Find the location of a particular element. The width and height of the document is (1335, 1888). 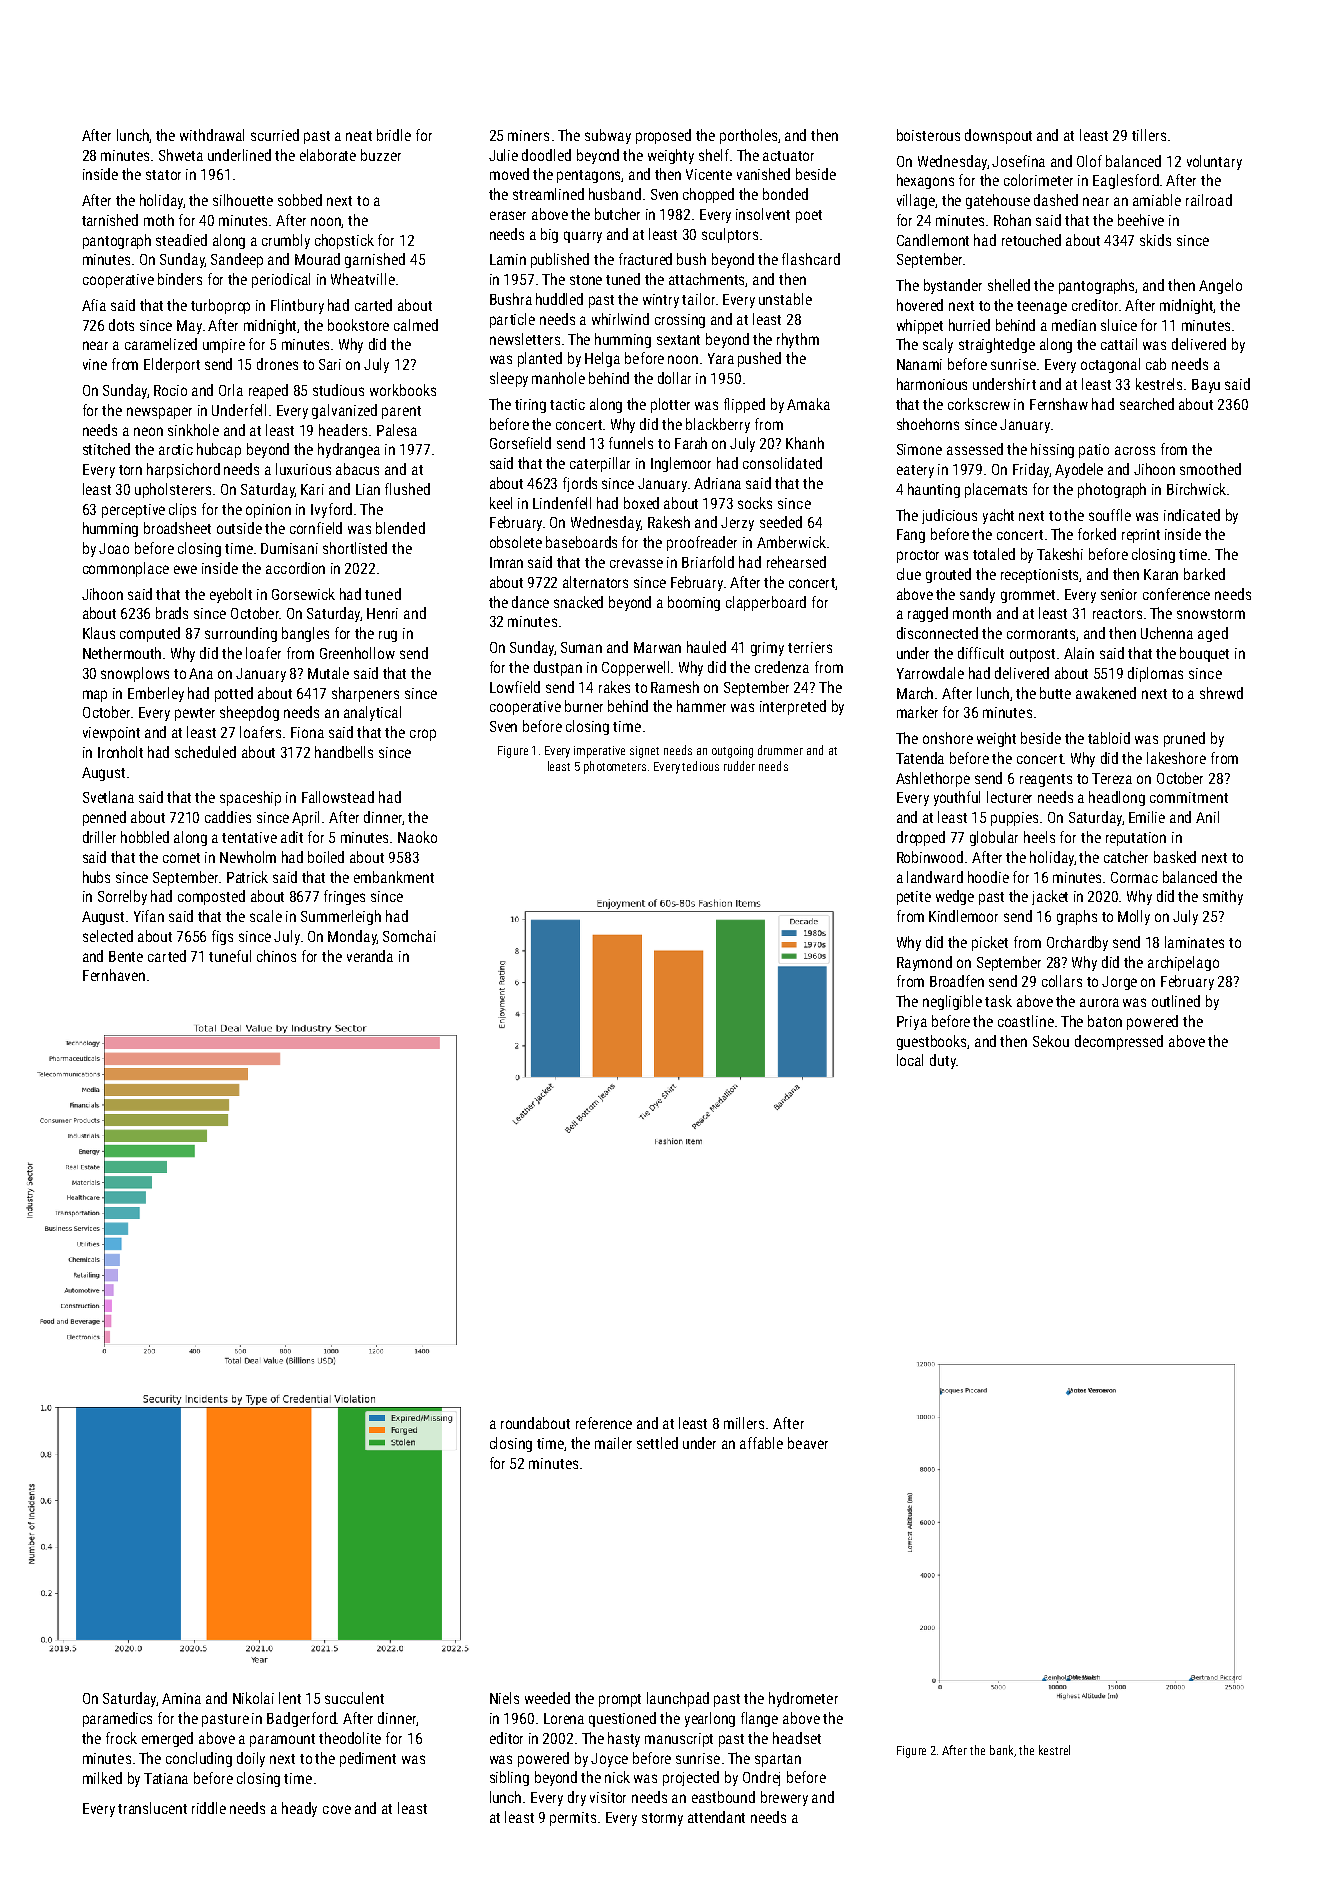

Nikolai is located at coordinates (253, 1698).
